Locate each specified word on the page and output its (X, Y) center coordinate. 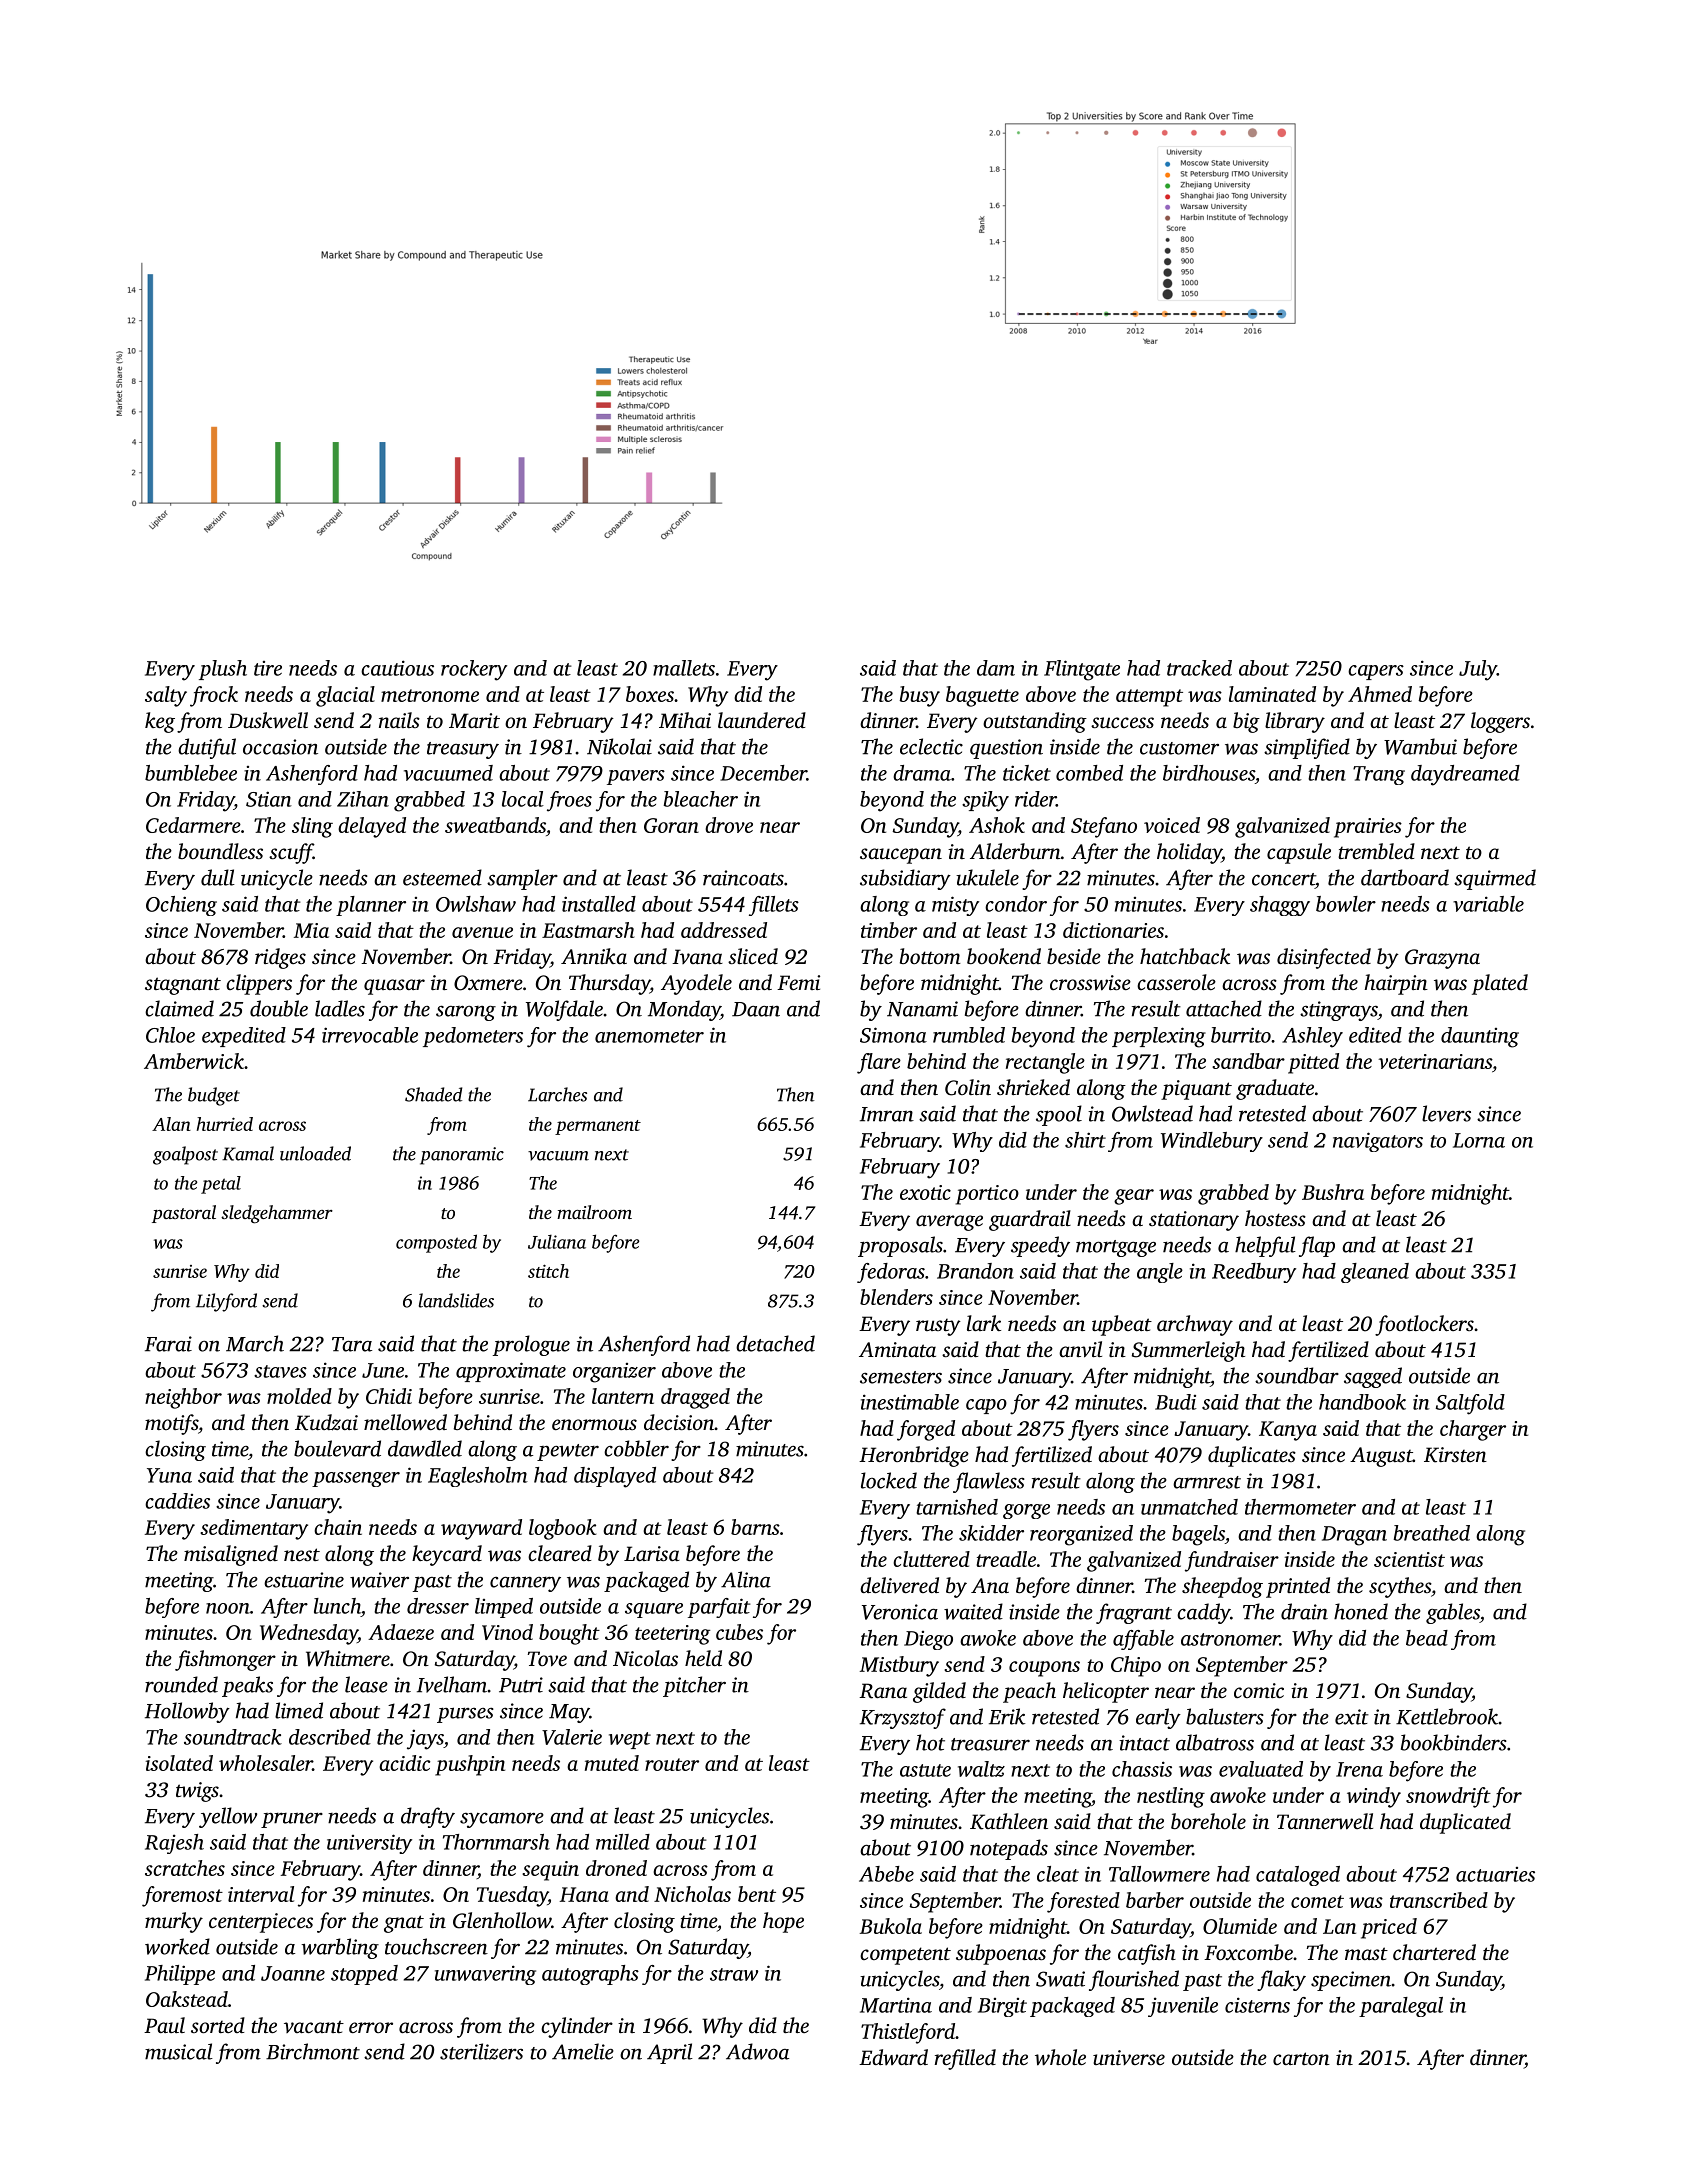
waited (973, 1611)
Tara (352, 1344)
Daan (756, 1009)
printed (1298, 1587)
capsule (1299, 853)
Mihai (685, 720)
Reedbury (1254, 1273)
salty (166, 696)
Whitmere (348, 1658)
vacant (314, 2026)
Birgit (1002, 2007)
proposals (900, 1246)
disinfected (1324, 958)
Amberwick (194, 1061)
